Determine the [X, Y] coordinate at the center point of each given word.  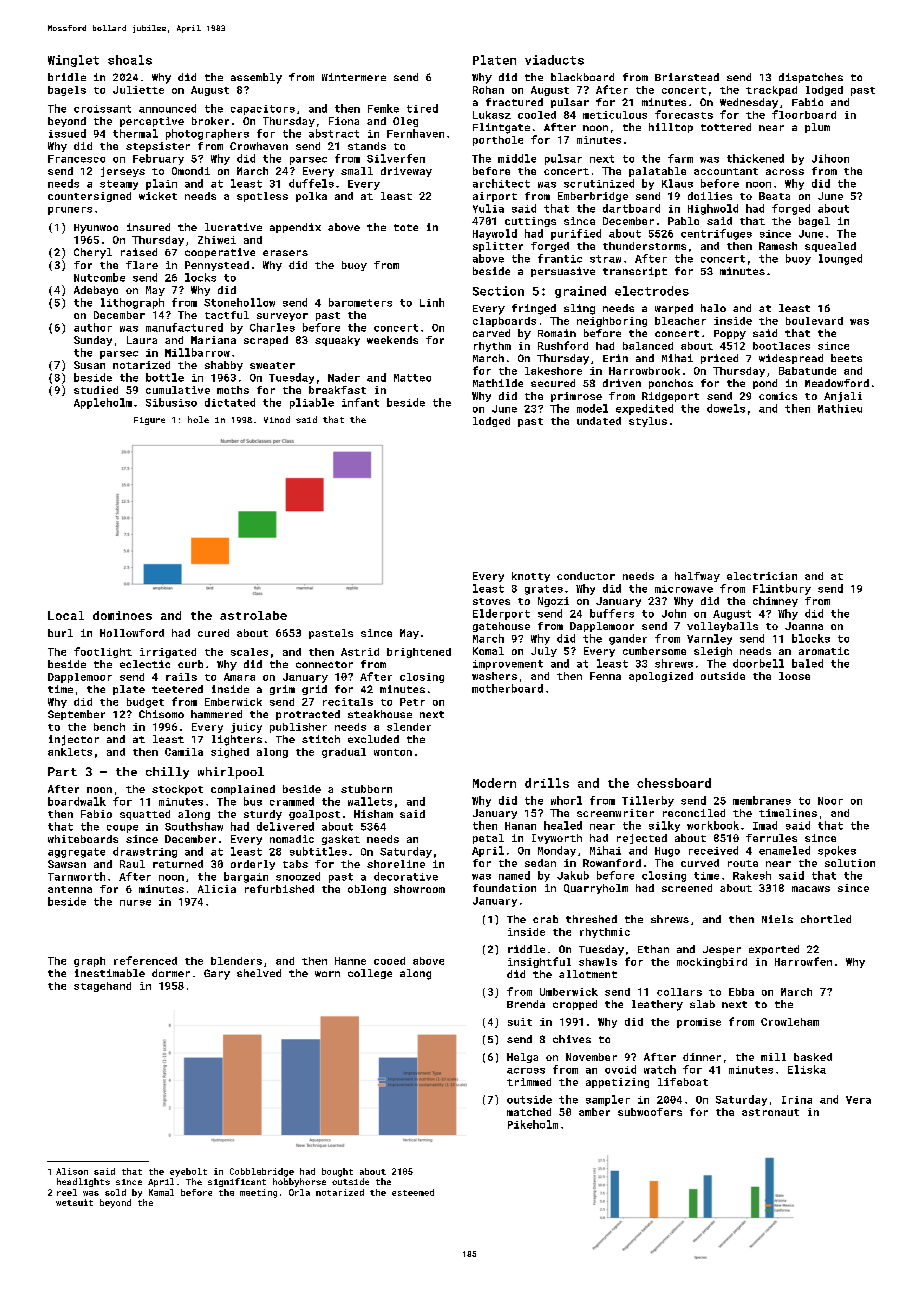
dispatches [811, 78]
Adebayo [96, 291]
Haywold [495, 234]
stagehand [102, 987]
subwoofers [650, 1112]
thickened [755, 158]
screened [687, 888]
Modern [494, 783]
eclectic [145, 664]
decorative [406, 876]
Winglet [73, 61]
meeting [258, 1193]
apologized [661, 677]
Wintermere [354, 77]
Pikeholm [533, 1124]
